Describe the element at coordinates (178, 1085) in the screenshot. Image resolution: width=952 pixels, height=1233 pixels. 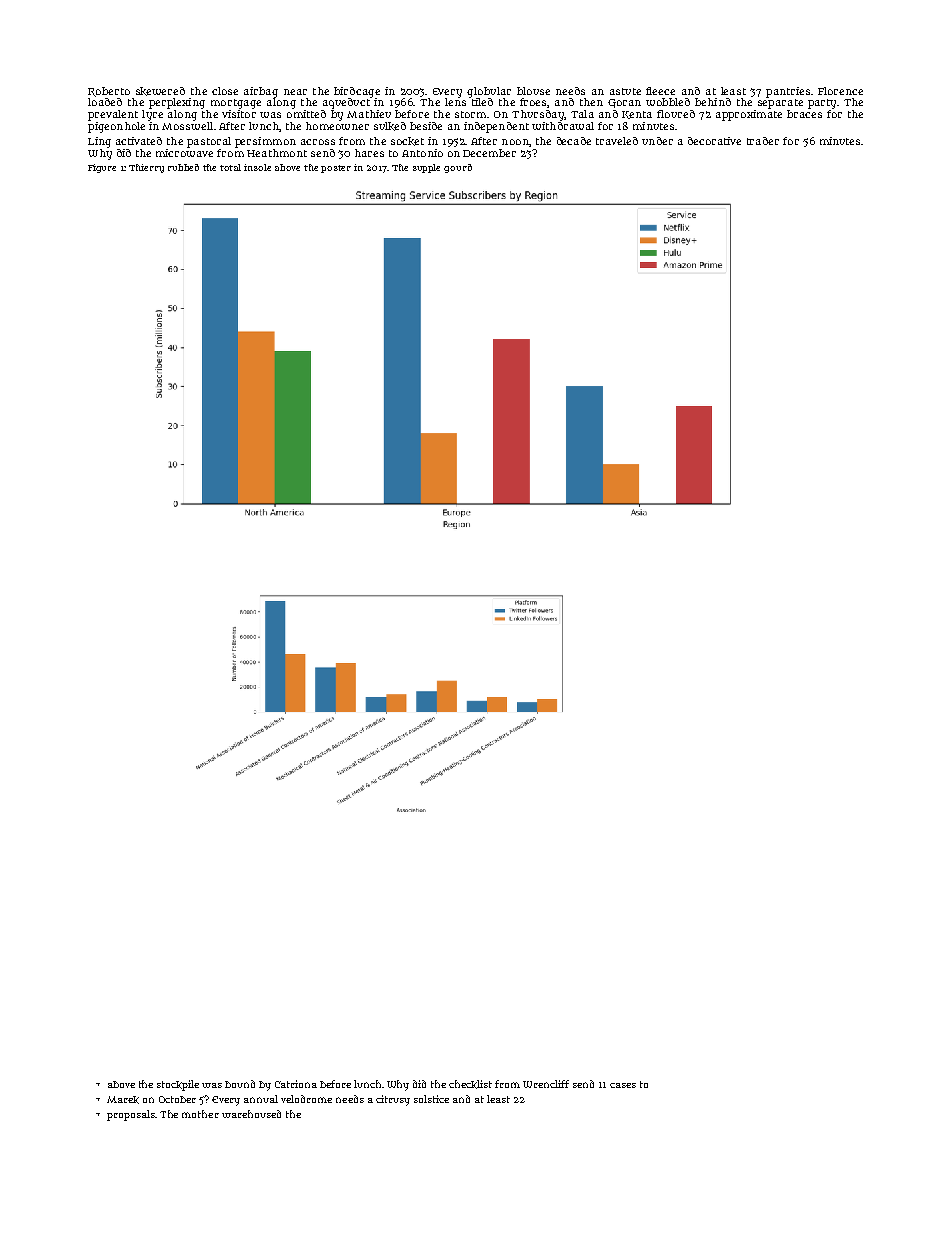
I see `stockpile` at that location.
